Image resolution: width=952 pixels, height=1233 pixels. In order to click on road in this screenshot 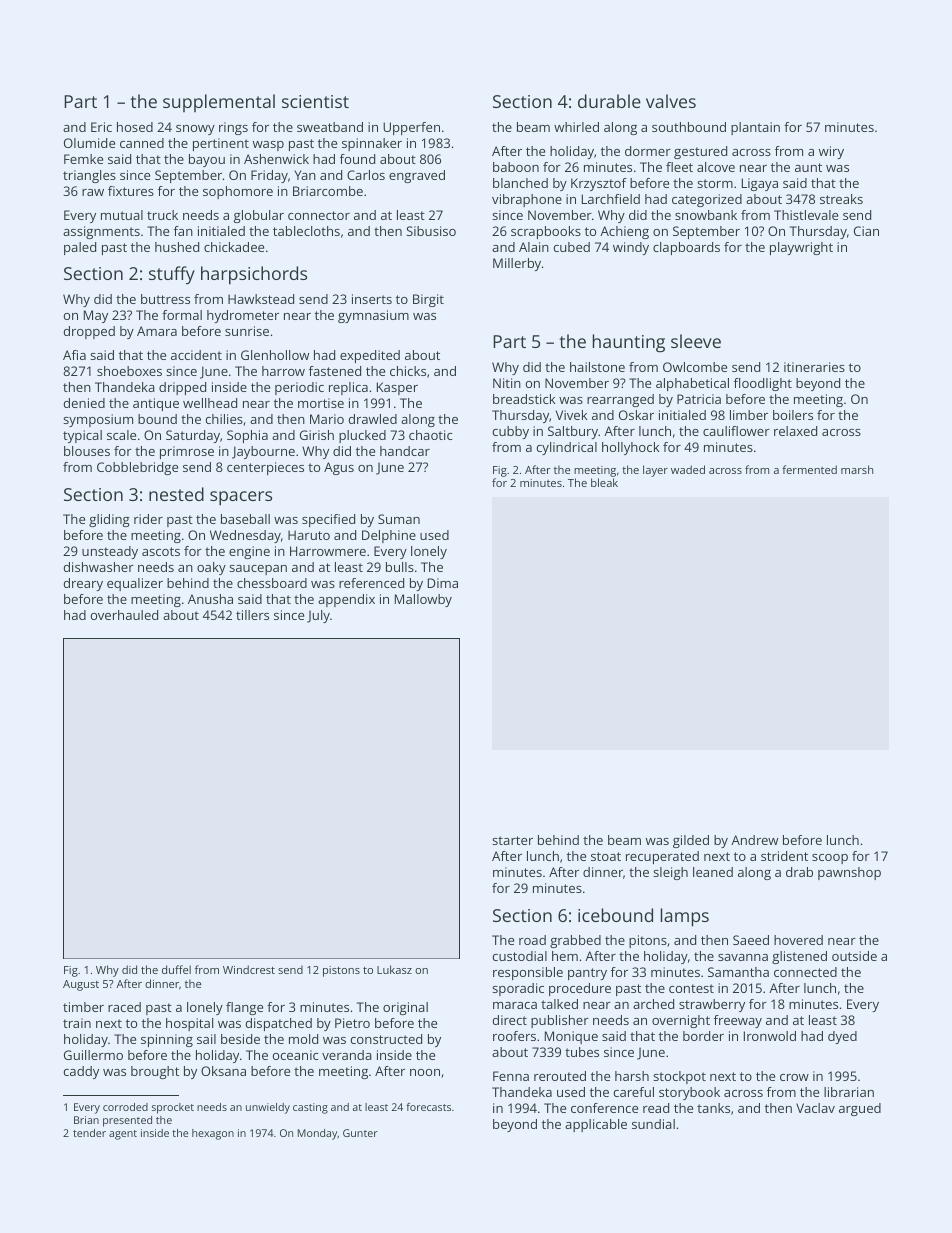, I will do `click(532, 940)`.
